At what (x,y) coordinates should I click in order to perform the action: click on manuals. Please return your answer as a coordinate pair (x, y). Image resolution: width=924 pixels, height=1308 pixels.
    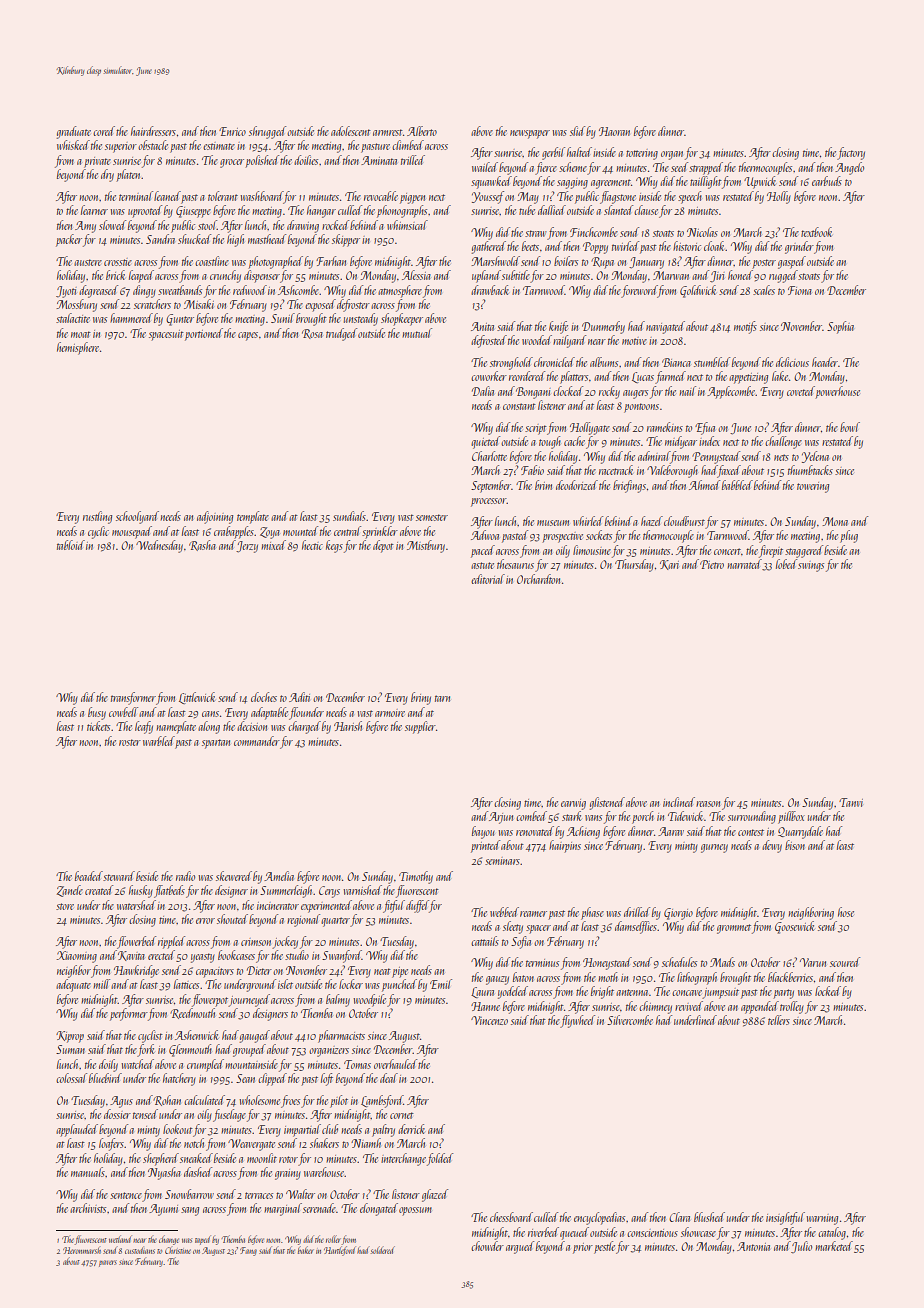
    Looking at the image, I should click on (88, 1172).
